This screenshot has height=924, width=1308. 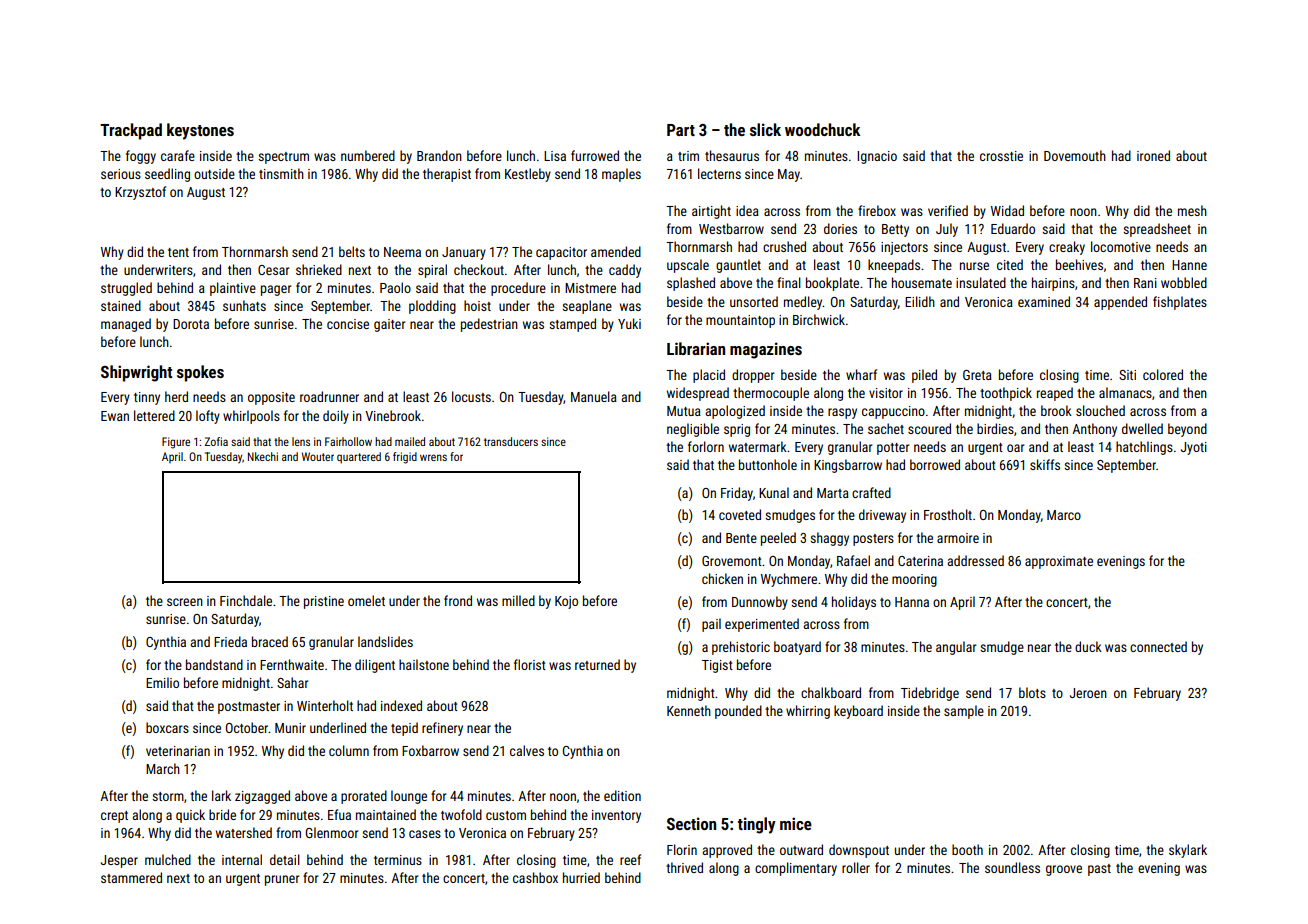 What do you see at coordinates (114, 817) in the screenshot?
I see `crept` at bounding box center [114, 817].
